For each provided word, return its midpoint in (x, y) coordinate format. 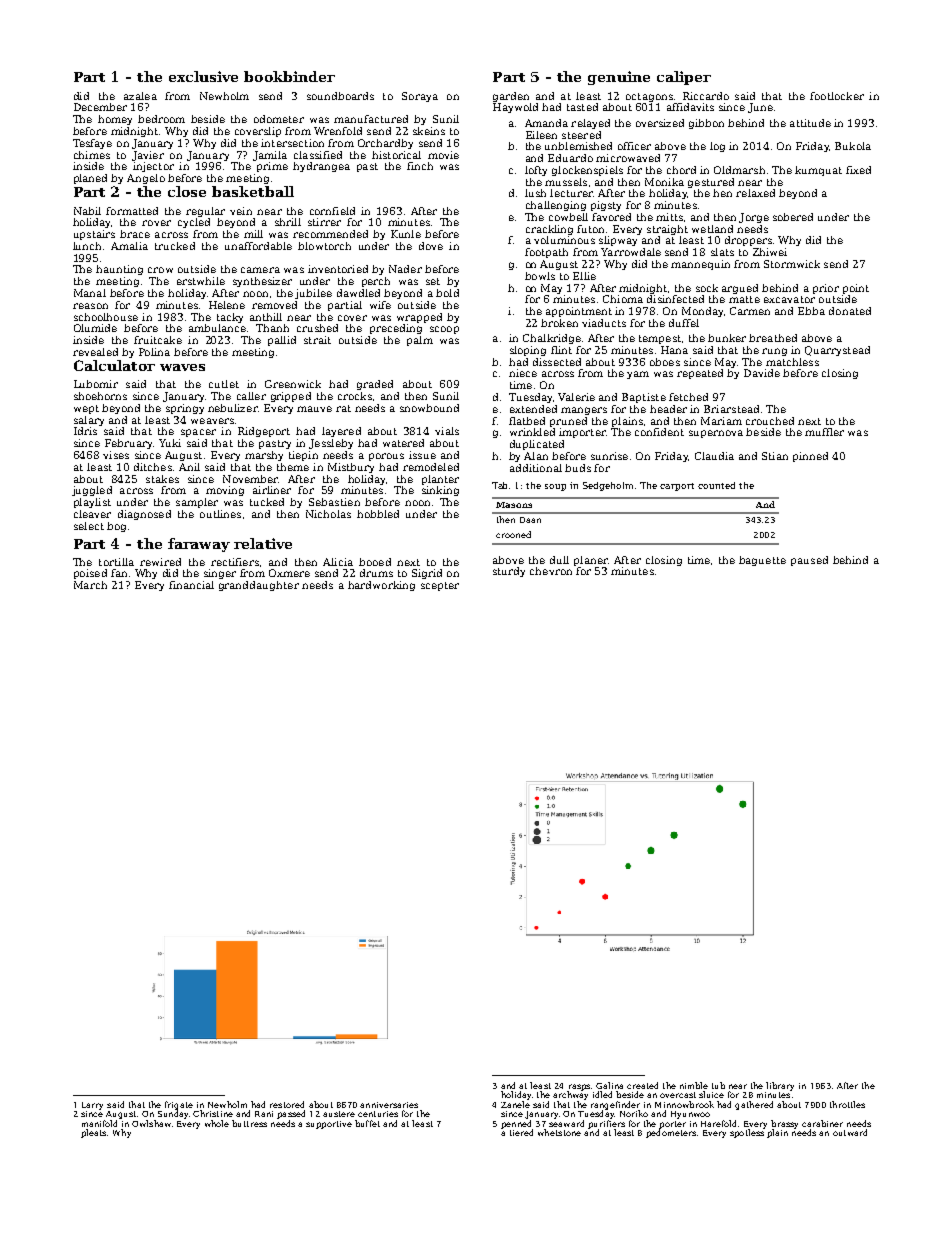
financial (191, 585)
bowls (540, 276)
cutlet (224, 384)
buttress (249, 1123)
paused (809, 561)
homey (115, 120)
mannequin (700, 265)
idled (602, 1094)
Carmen (750, 311)
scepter (440, 586)
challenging (556, 206)
